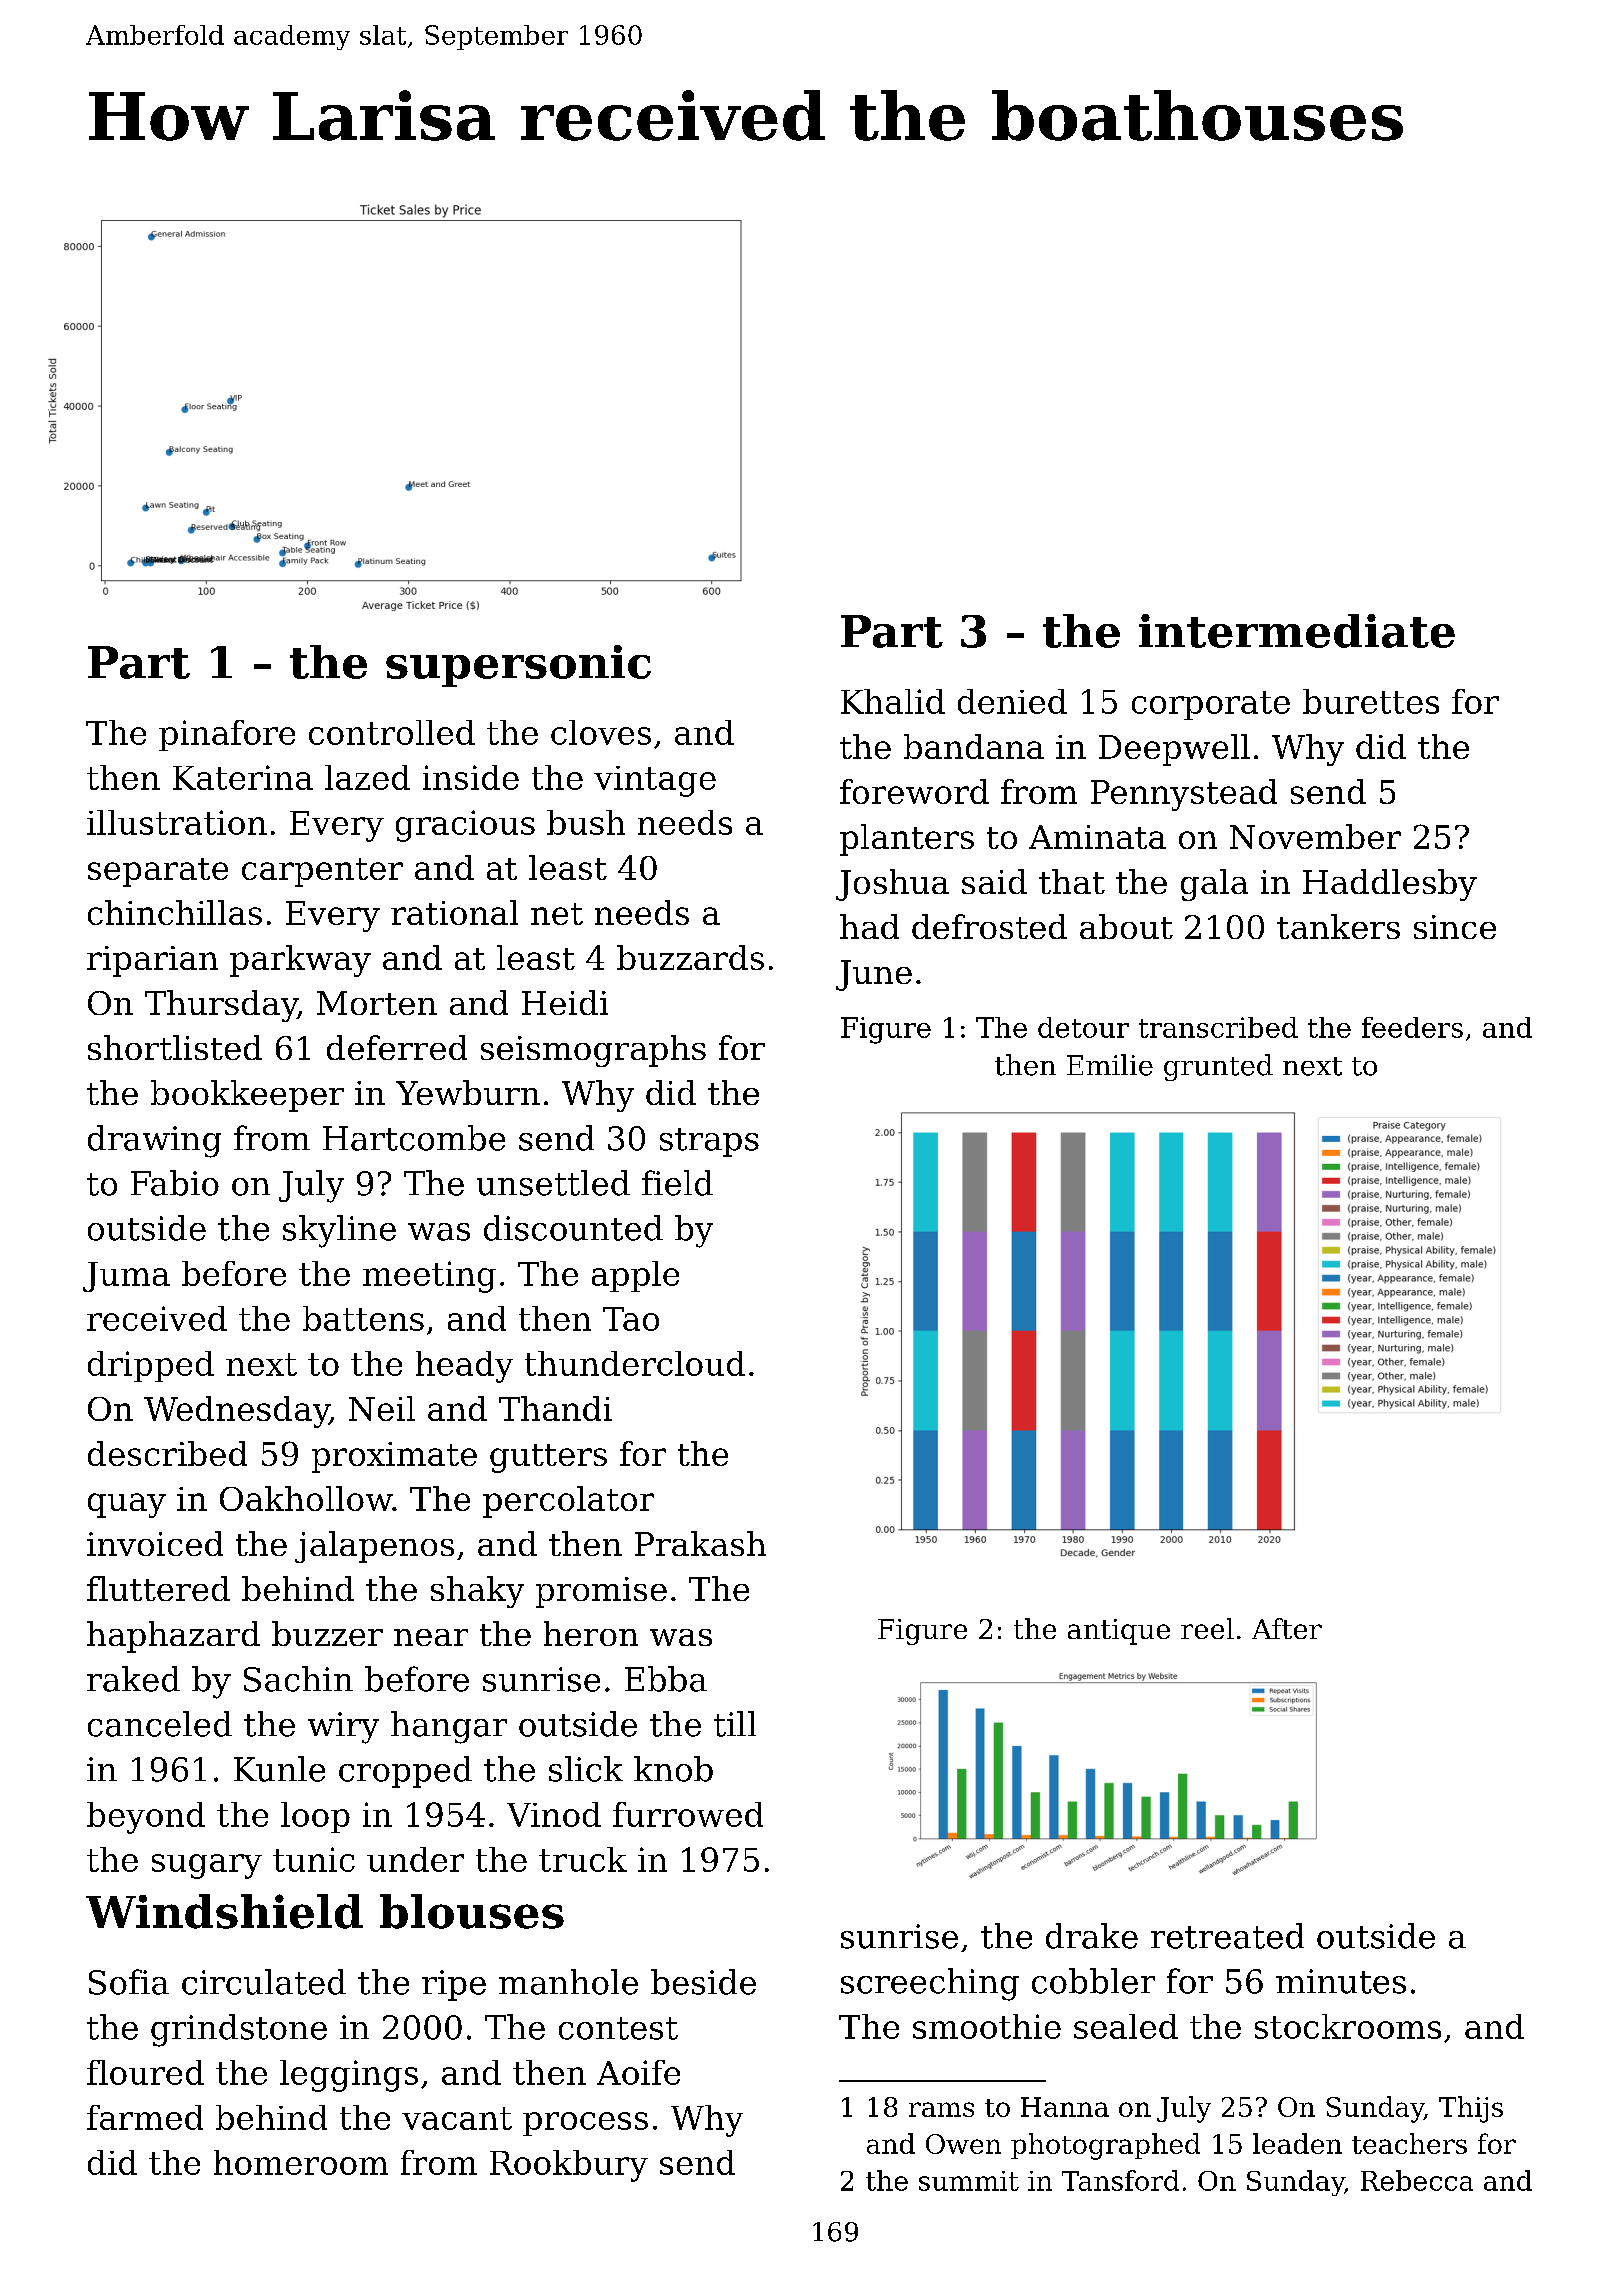 This page has height=2292, width=1620. Describe the element at coordinates (1471, 2109) in the page. I see `Thijs` at that location.
